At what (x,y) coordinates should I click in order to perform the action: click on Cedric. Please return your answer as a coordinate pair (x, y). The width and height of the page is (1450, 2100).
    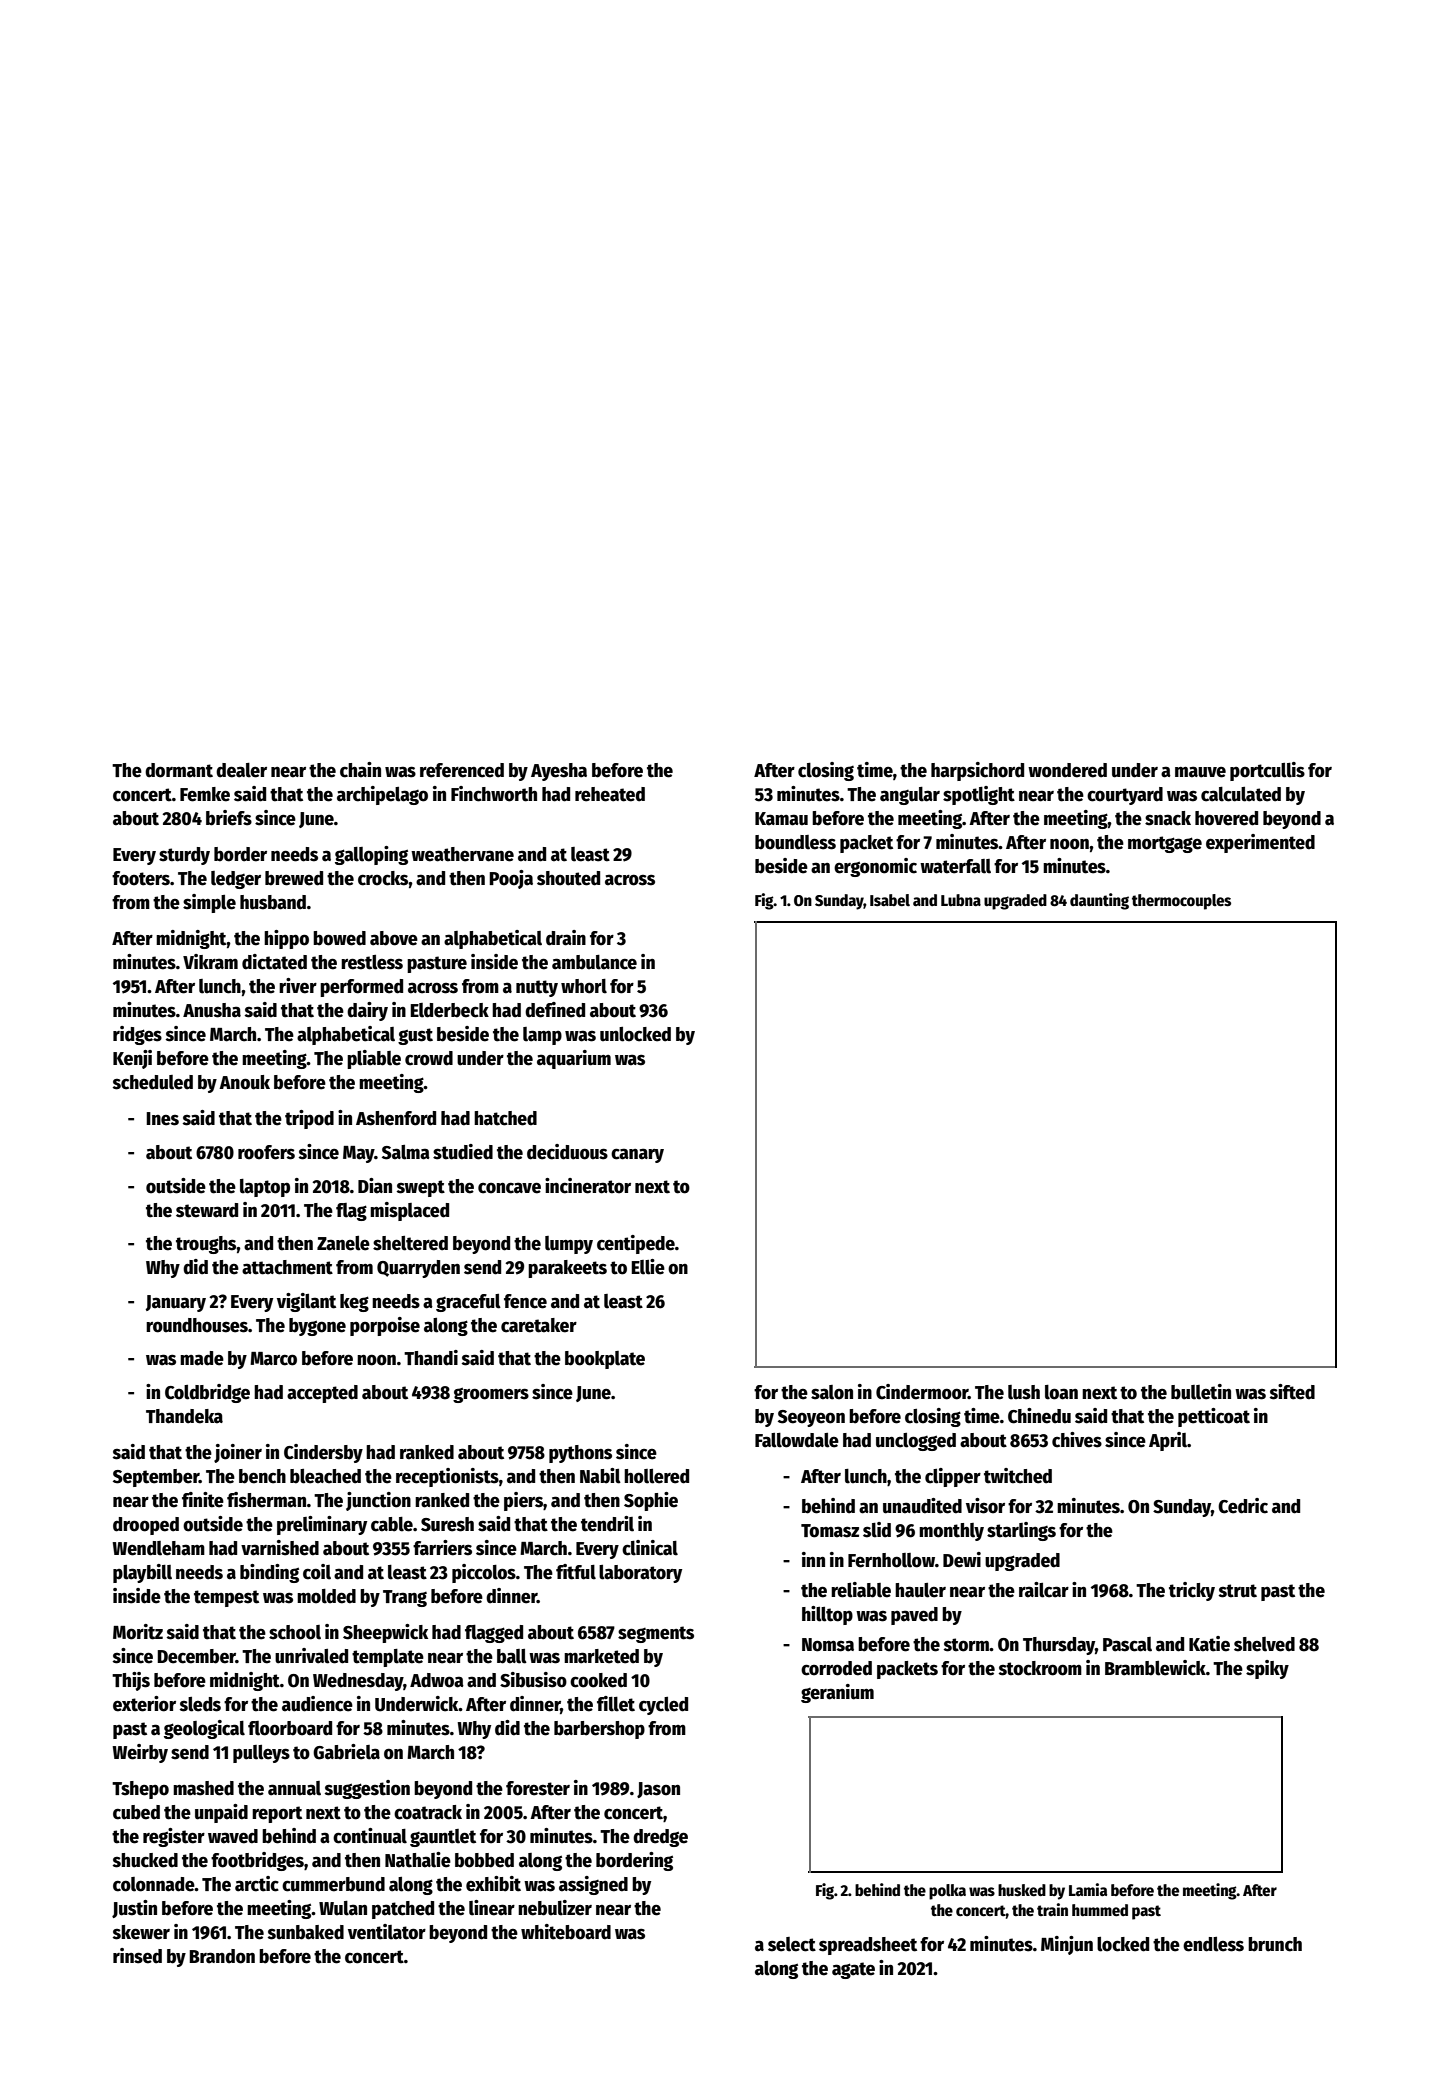
    Looking at the image, I should click on (1243, 1506).
